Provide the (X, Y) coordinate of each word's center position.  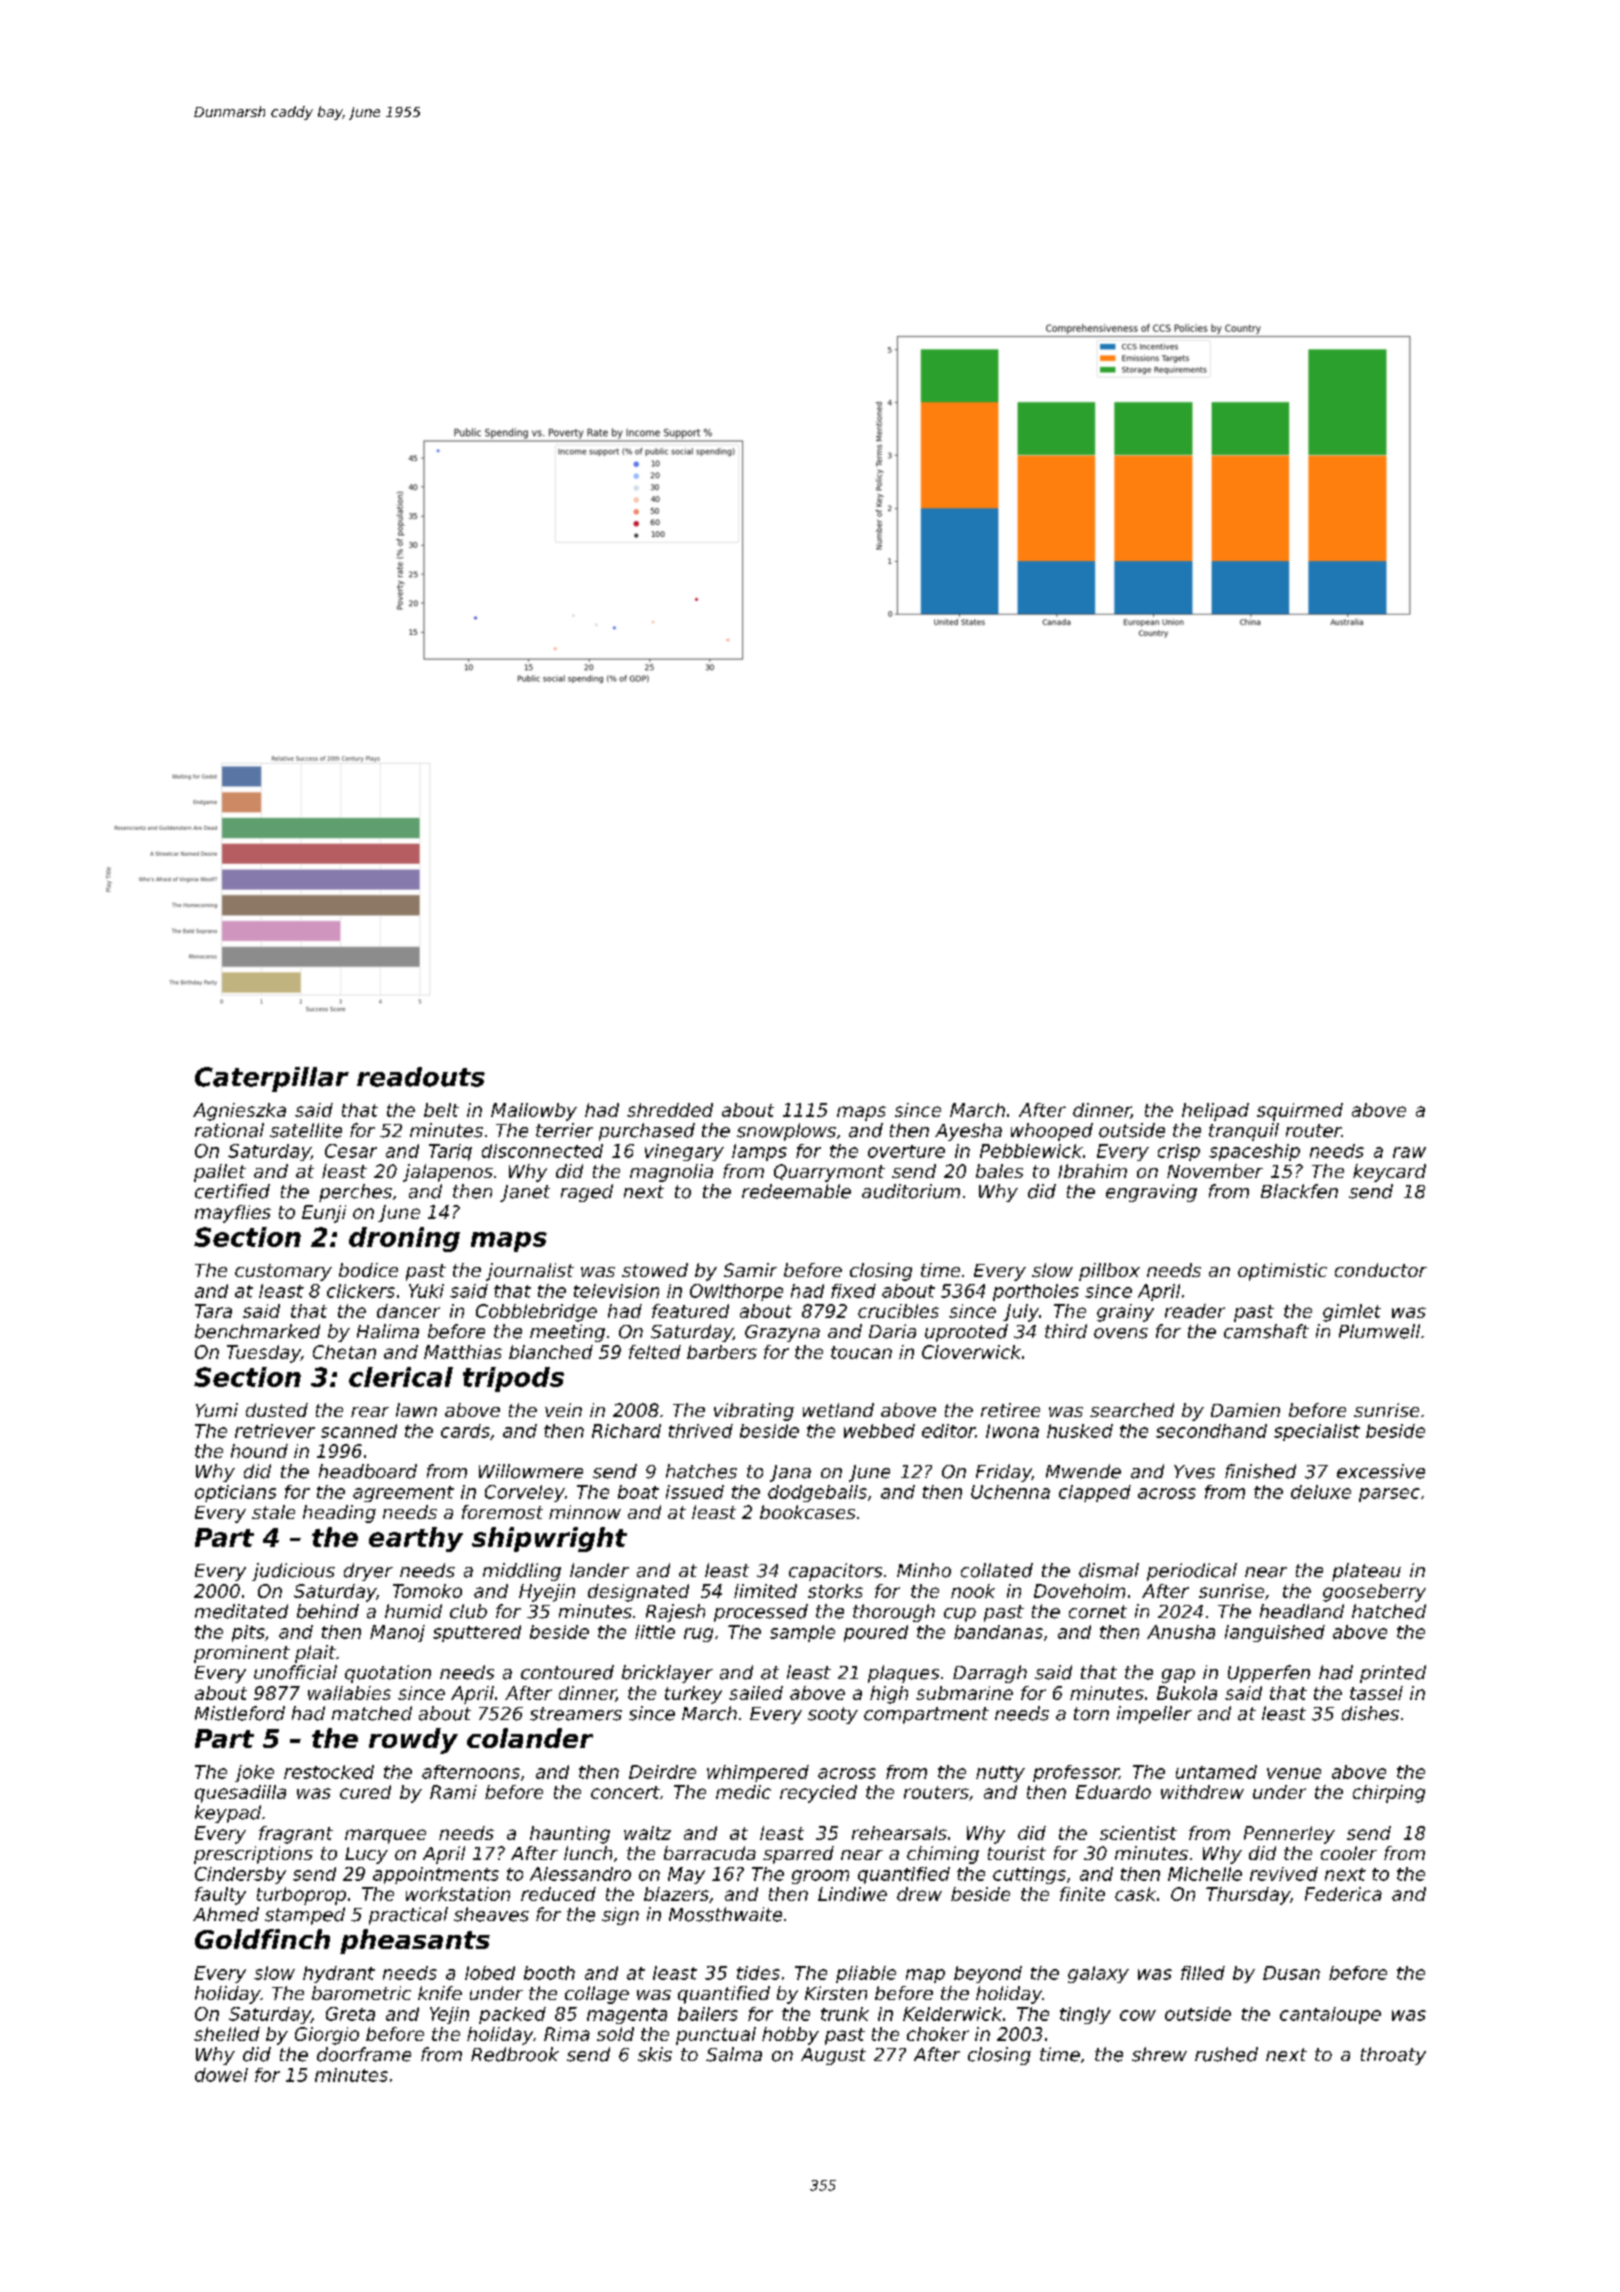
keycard (1389, 1173)
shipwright (549, 1539)
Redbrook (515, 2054)
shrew (1159, 2054)
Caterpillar (272, 1079)
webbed (879, 1431)
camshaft (1266, 1331)
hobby (790, 2036)
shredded (670, 1110)
